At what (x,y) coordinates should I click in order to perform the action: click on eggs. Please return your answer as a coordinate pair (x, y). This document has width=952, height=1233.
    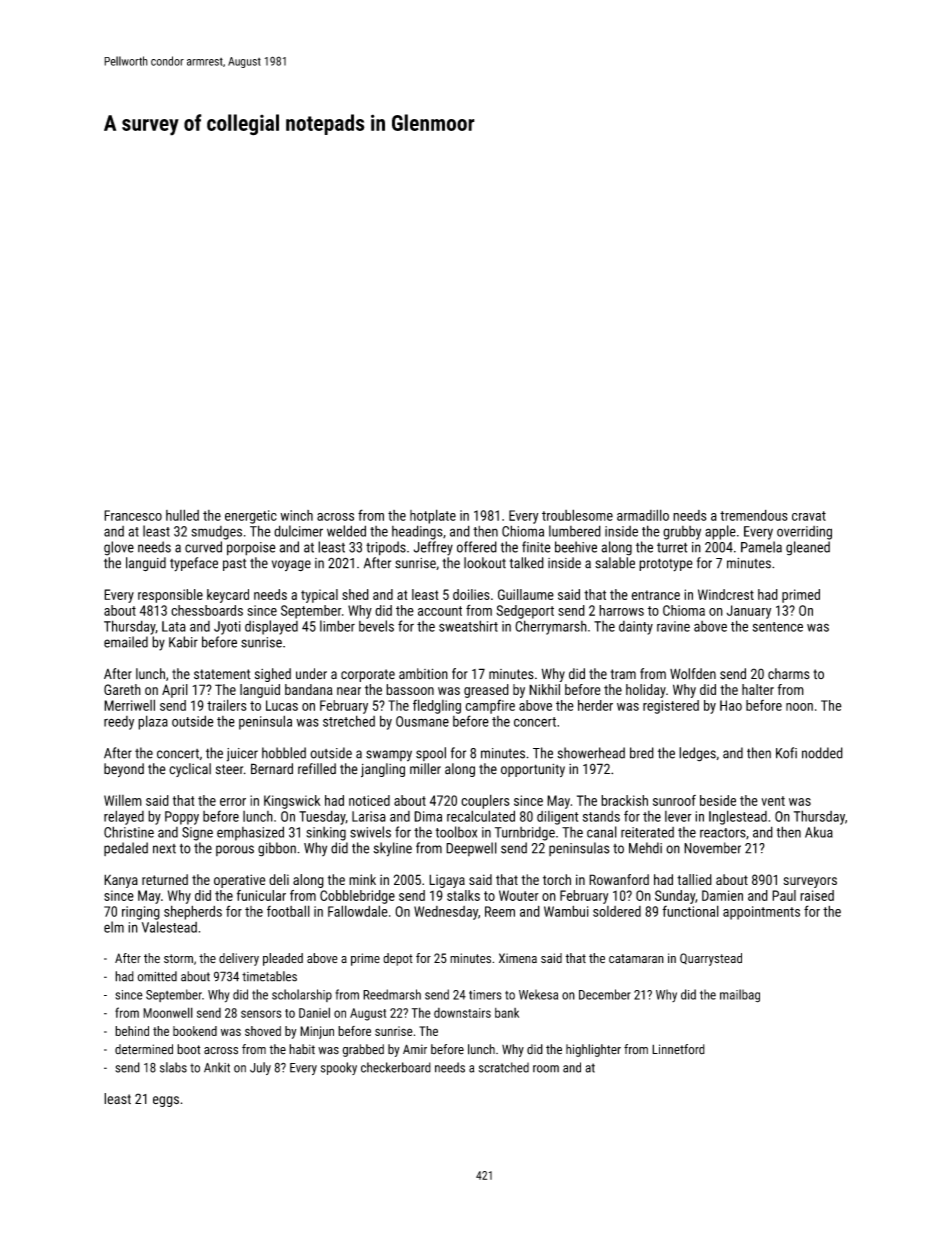
    Looking at the image, I should click on (166, 1101).
